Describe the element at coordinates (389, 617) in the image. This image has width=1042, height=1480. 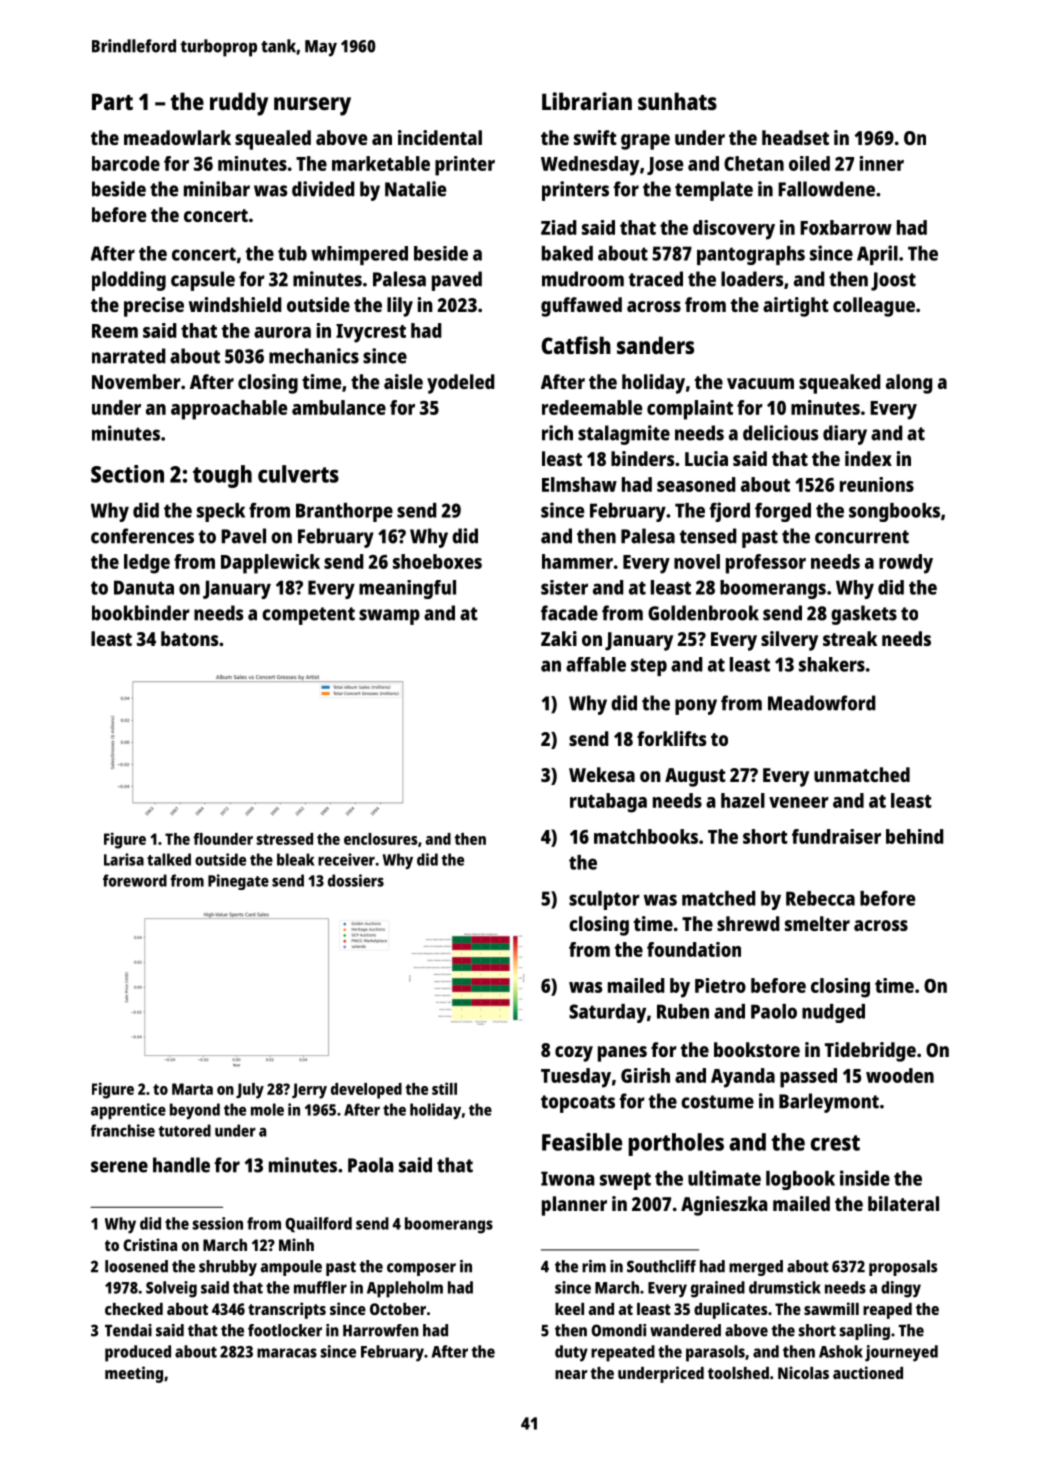
I see `swamp` at that location.
